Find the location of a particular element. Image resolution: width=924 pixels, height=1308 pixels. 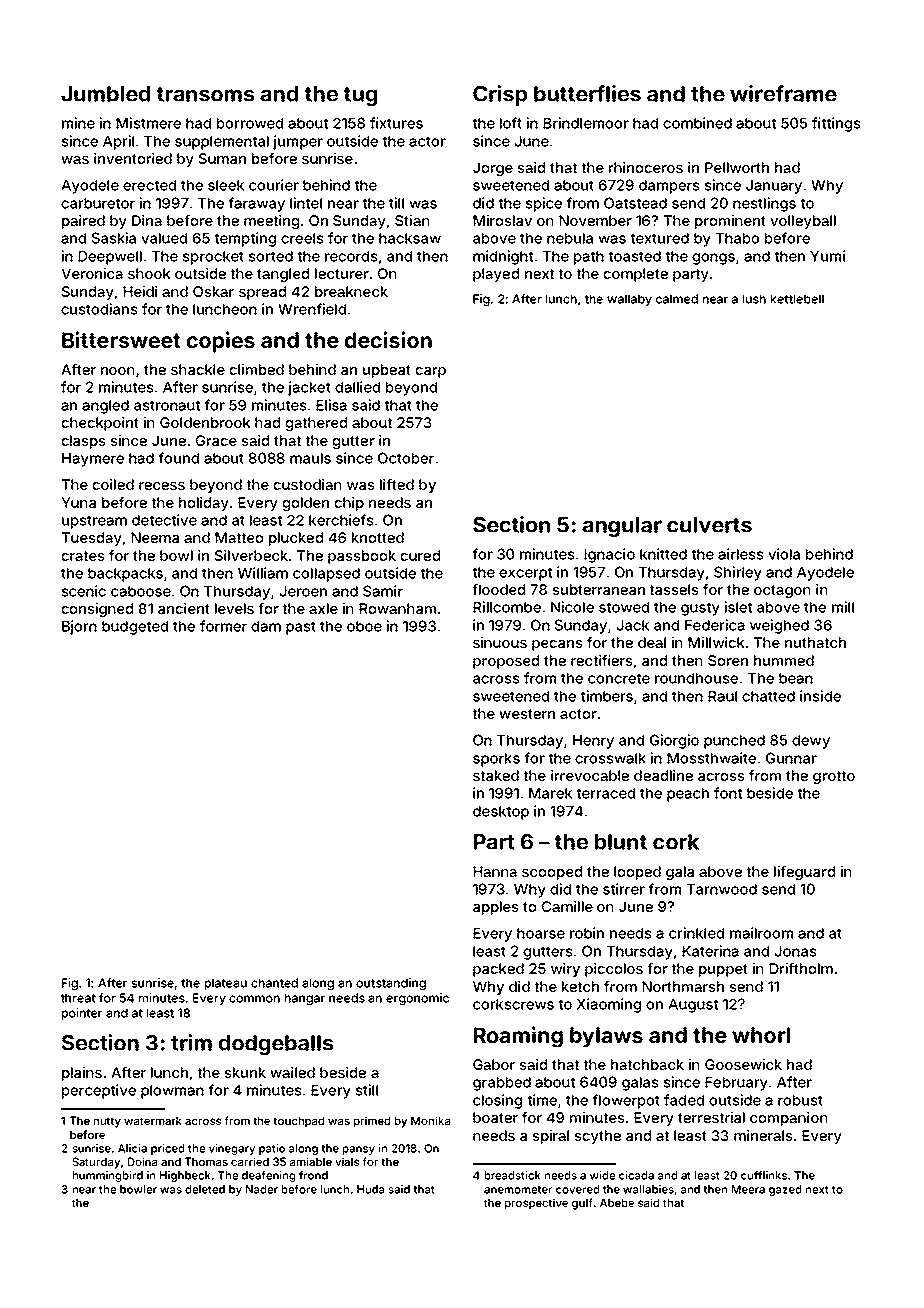

budgeted is located at coordinates (135, 628).
